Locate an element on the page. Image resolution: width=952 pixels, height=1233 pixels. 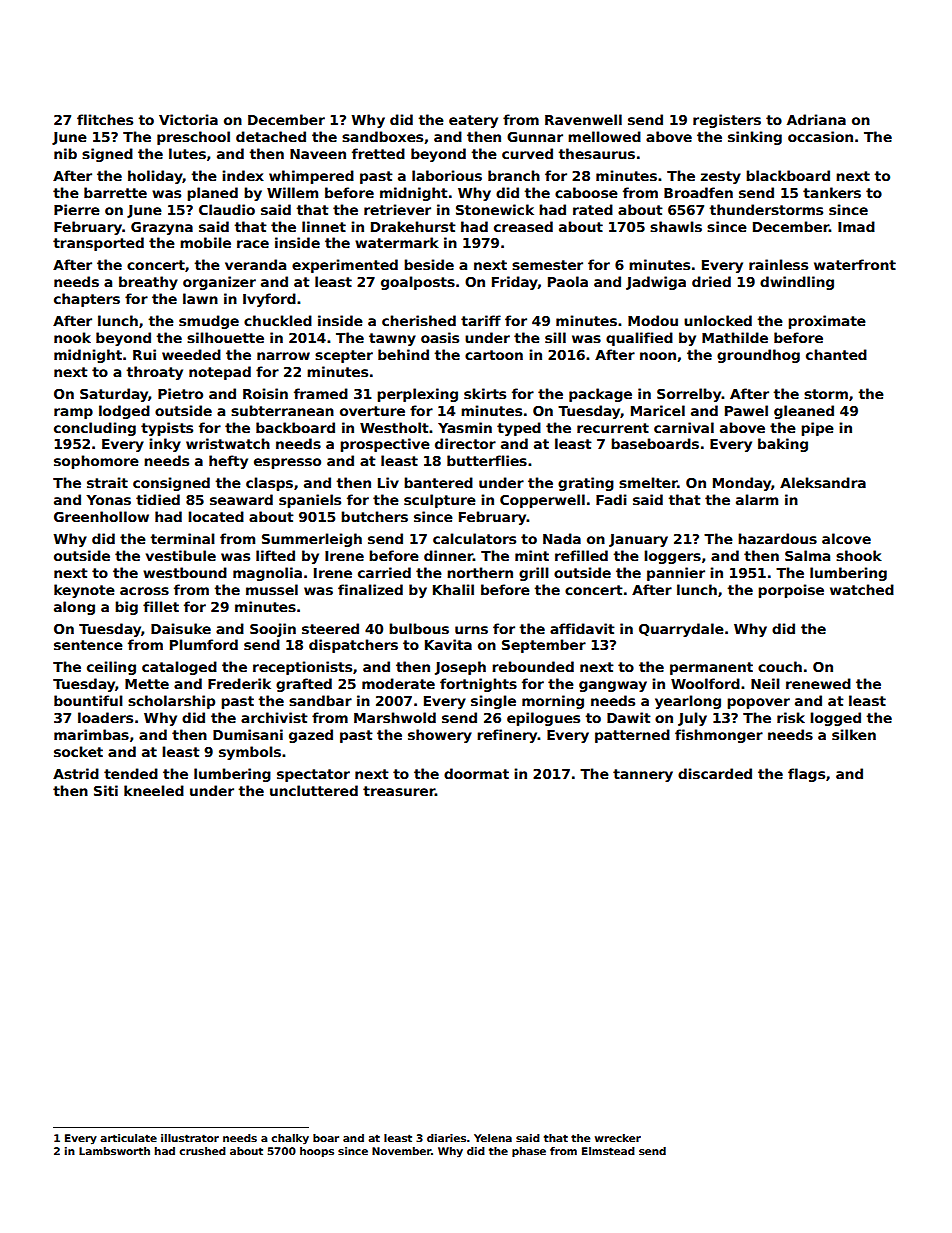
pipe is located at coordinates (817, 429).
